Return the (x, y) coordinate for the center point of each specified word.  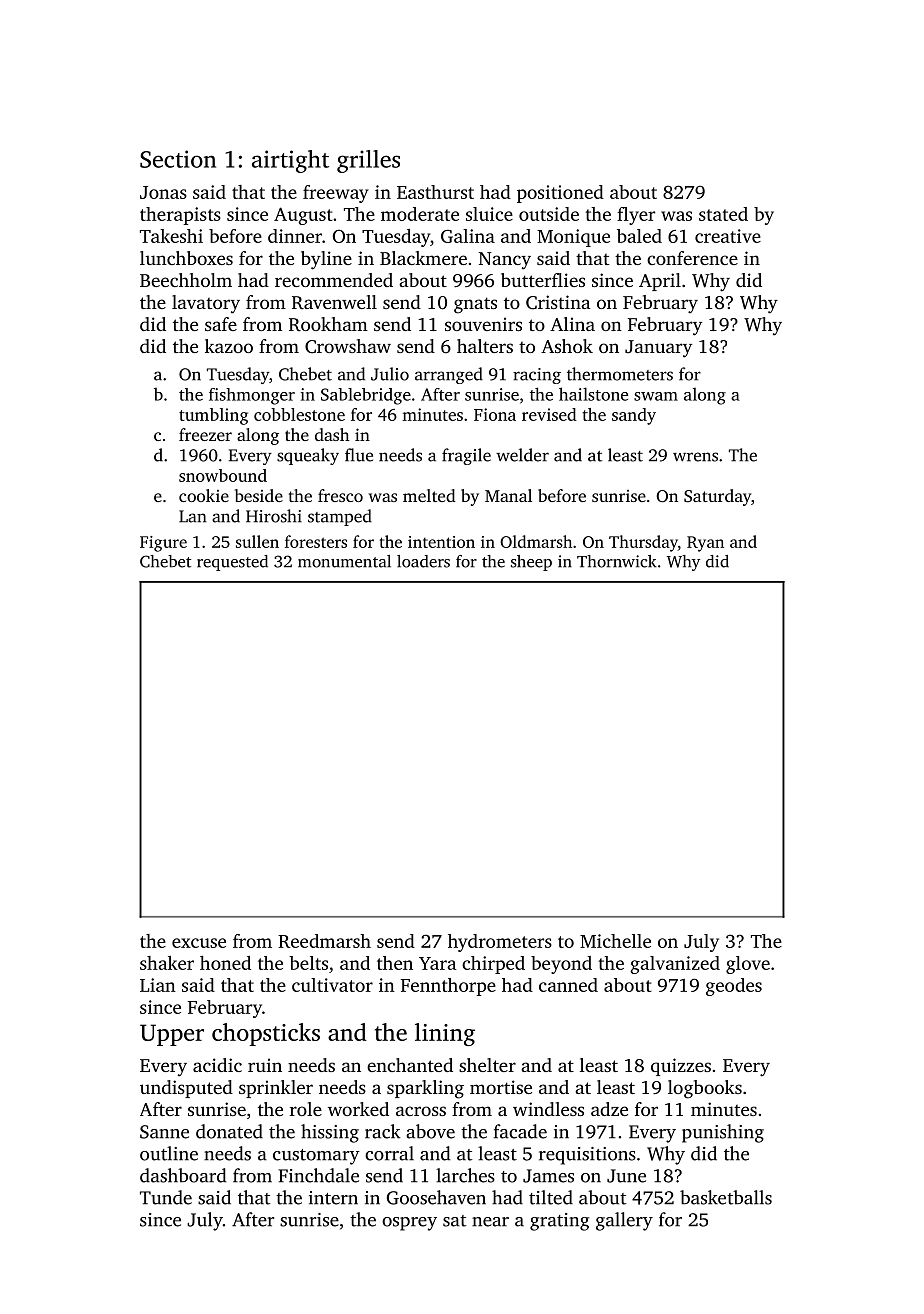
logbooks (705, 1089)
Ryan (705, 544)
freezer (205, 434)
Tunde (166, 1197)
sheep (531, 563)
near (490, 1222)
